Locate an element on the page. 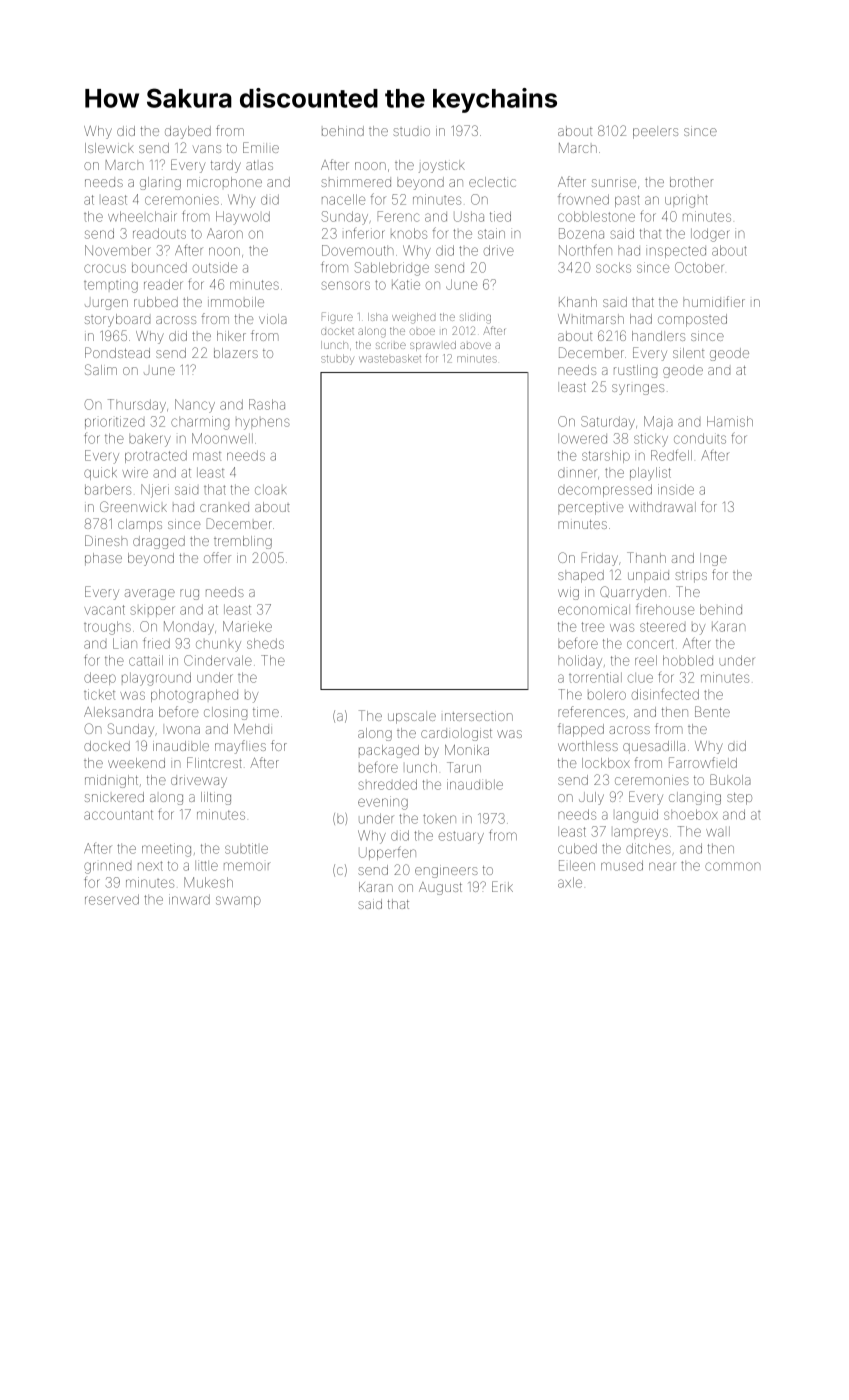  atlas is located at coordinates (259, 165).
